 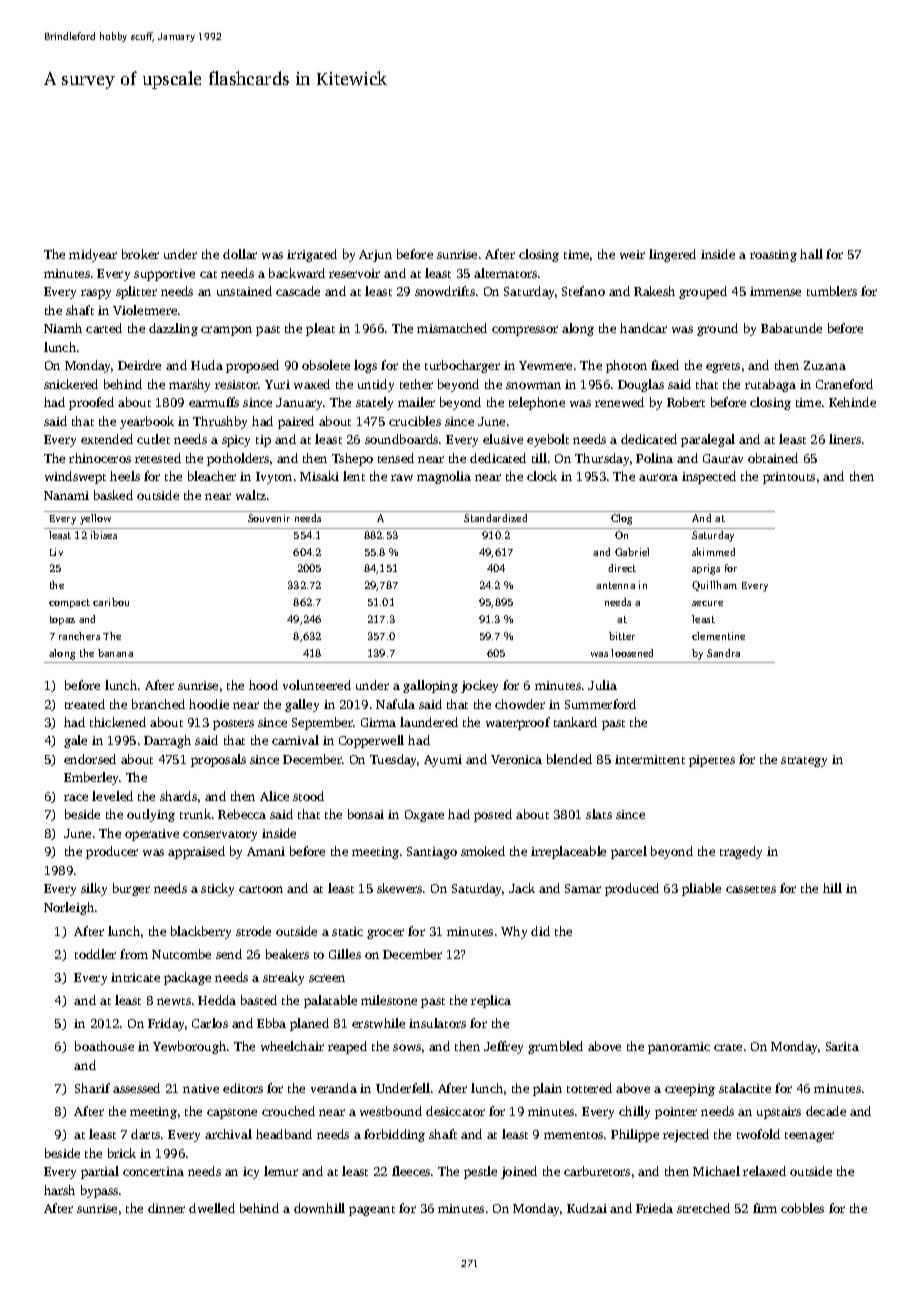 I want to click on fleeces, so click(x=411, y=1171).
